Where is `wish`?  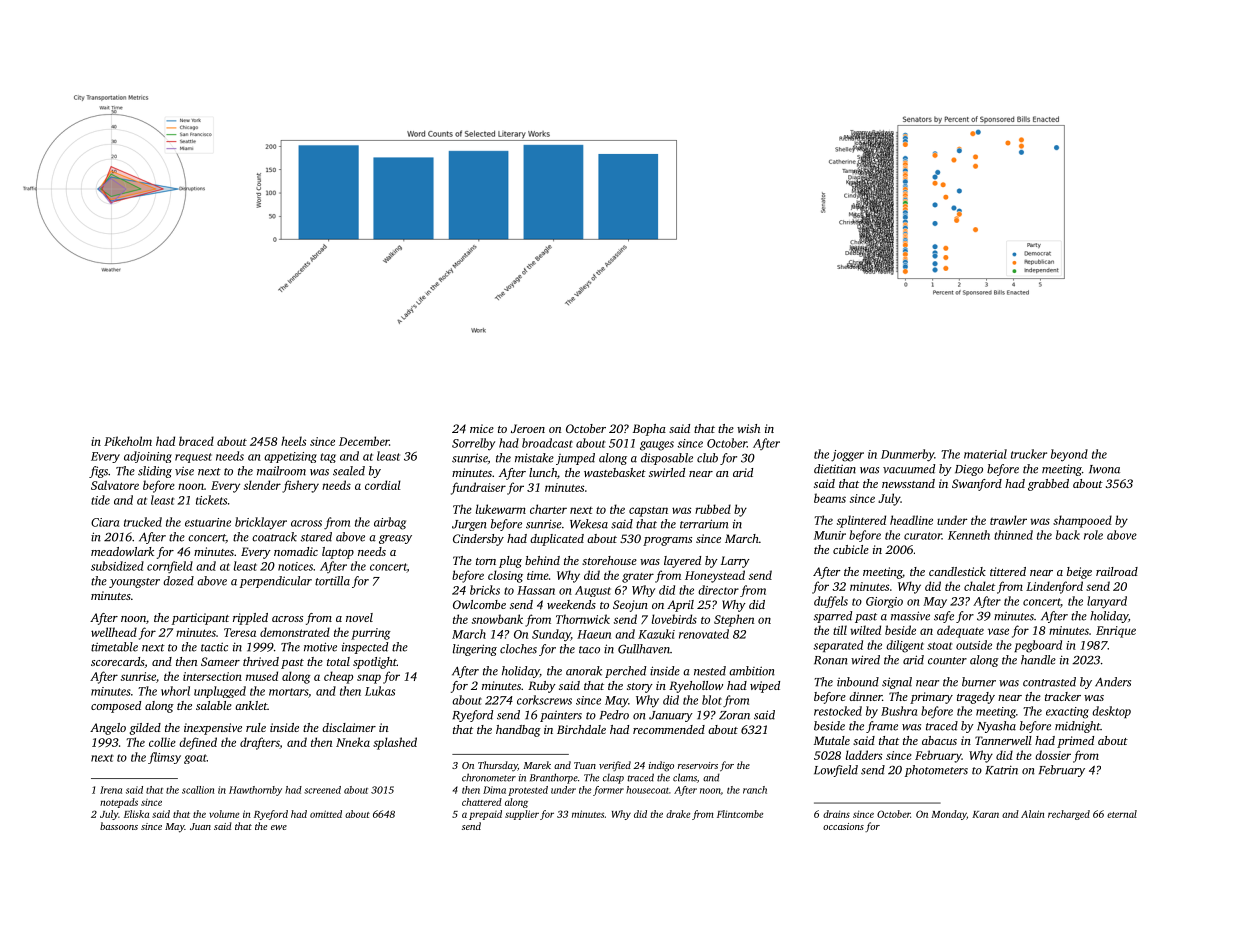 wish is located at coordinates (748, 428).
